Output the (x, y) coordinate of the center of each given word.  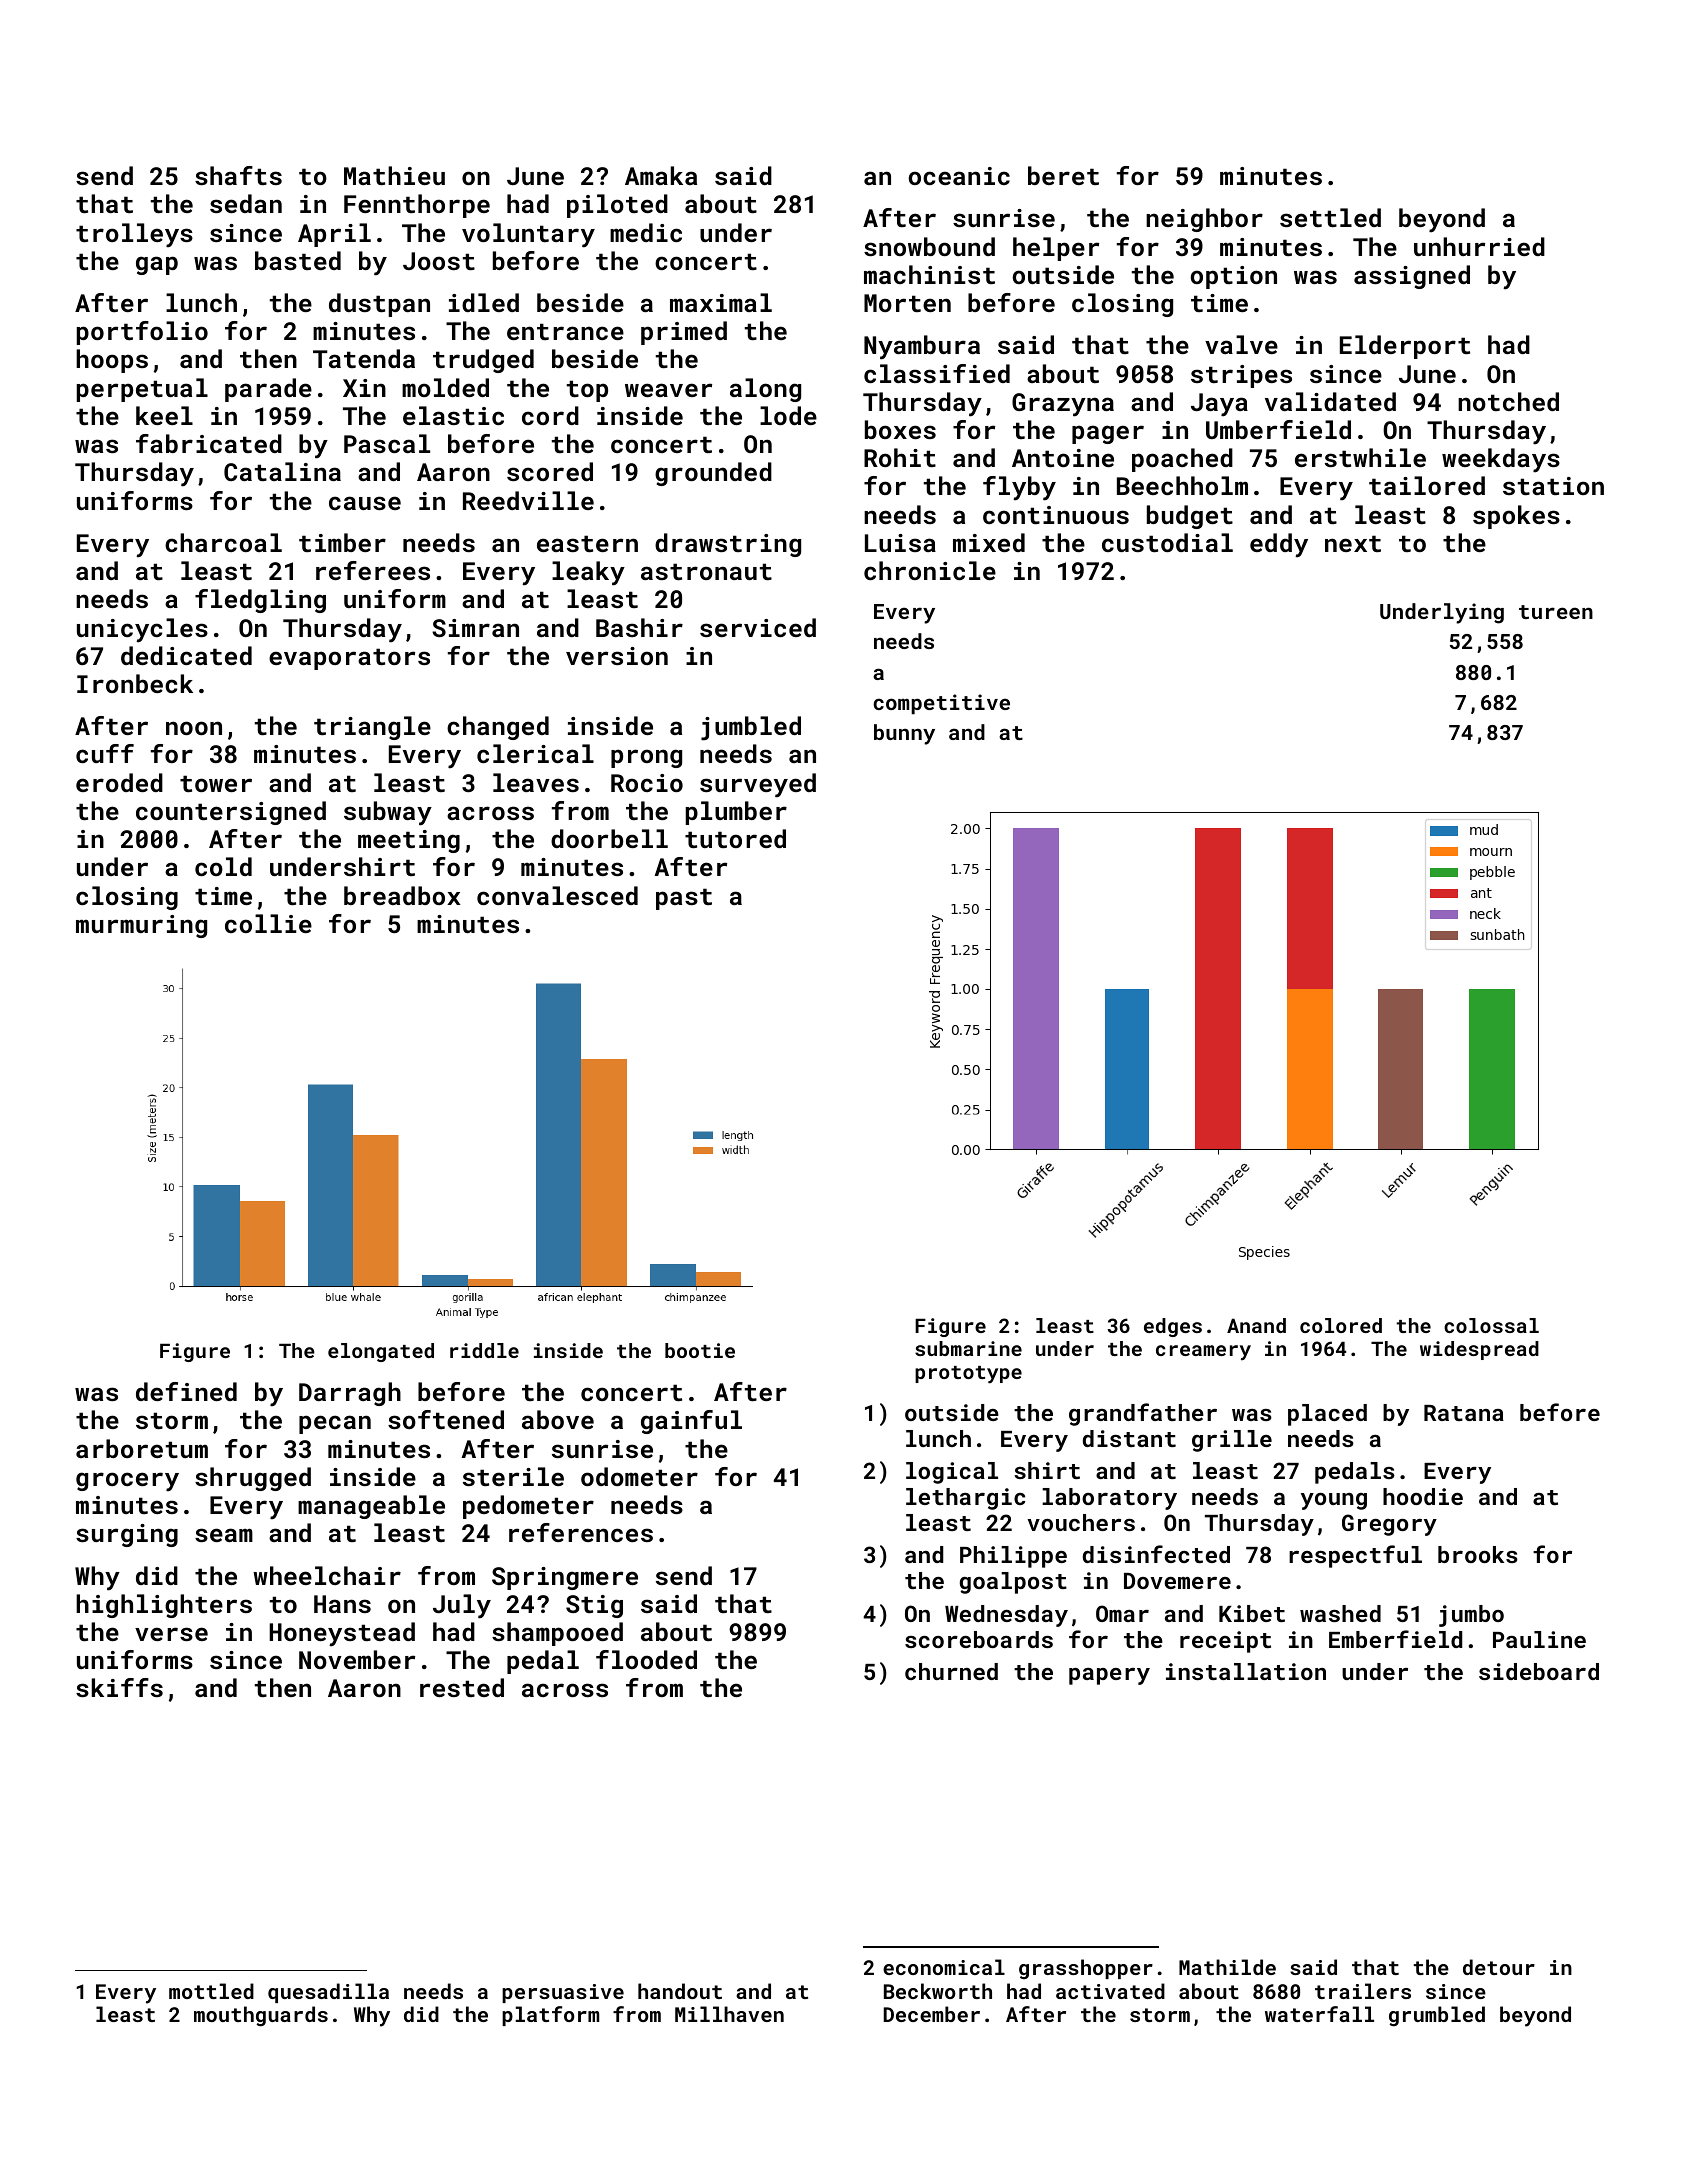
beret (1063, 175)
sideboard (1539, 1671)
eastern (587, 543)
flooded (646, 1659)
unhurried (1479, 246)
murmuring (141, 926)
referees (373, 570)
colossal (1491, 1325)
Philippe (1013, 1557)
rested (462, 1687)
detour (1499, 1967)
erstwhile (1360, 457)
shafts (238, 175)
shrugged (253, 1479)
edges (1173, 1327)
